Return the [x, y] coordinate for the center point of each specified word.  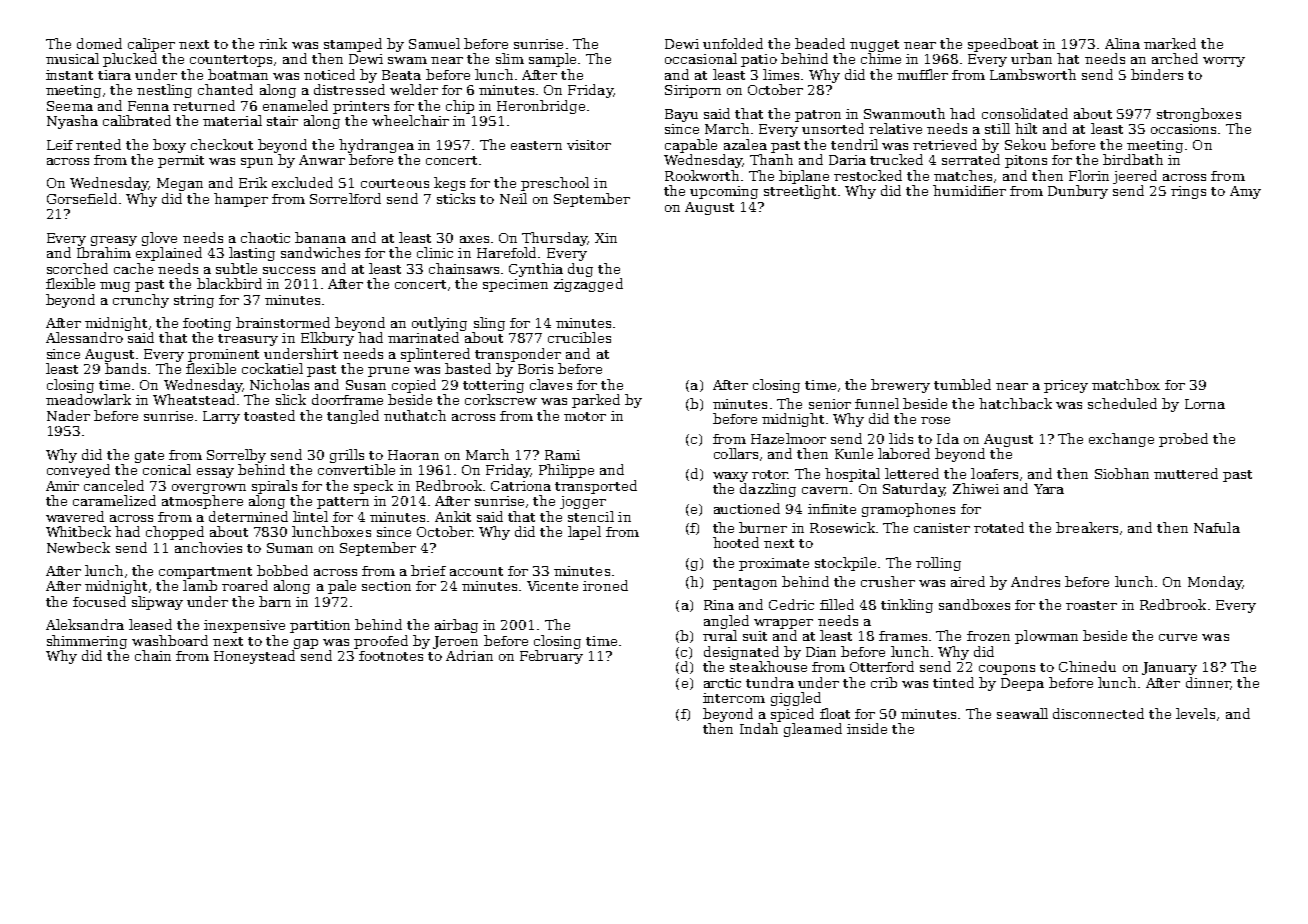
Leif [60, 145]
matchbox [1126, 384]
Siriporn [693, 91]
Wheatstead [194, 399]
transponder [518, 355]
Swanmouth [904, 113]
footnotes [391, 656]
